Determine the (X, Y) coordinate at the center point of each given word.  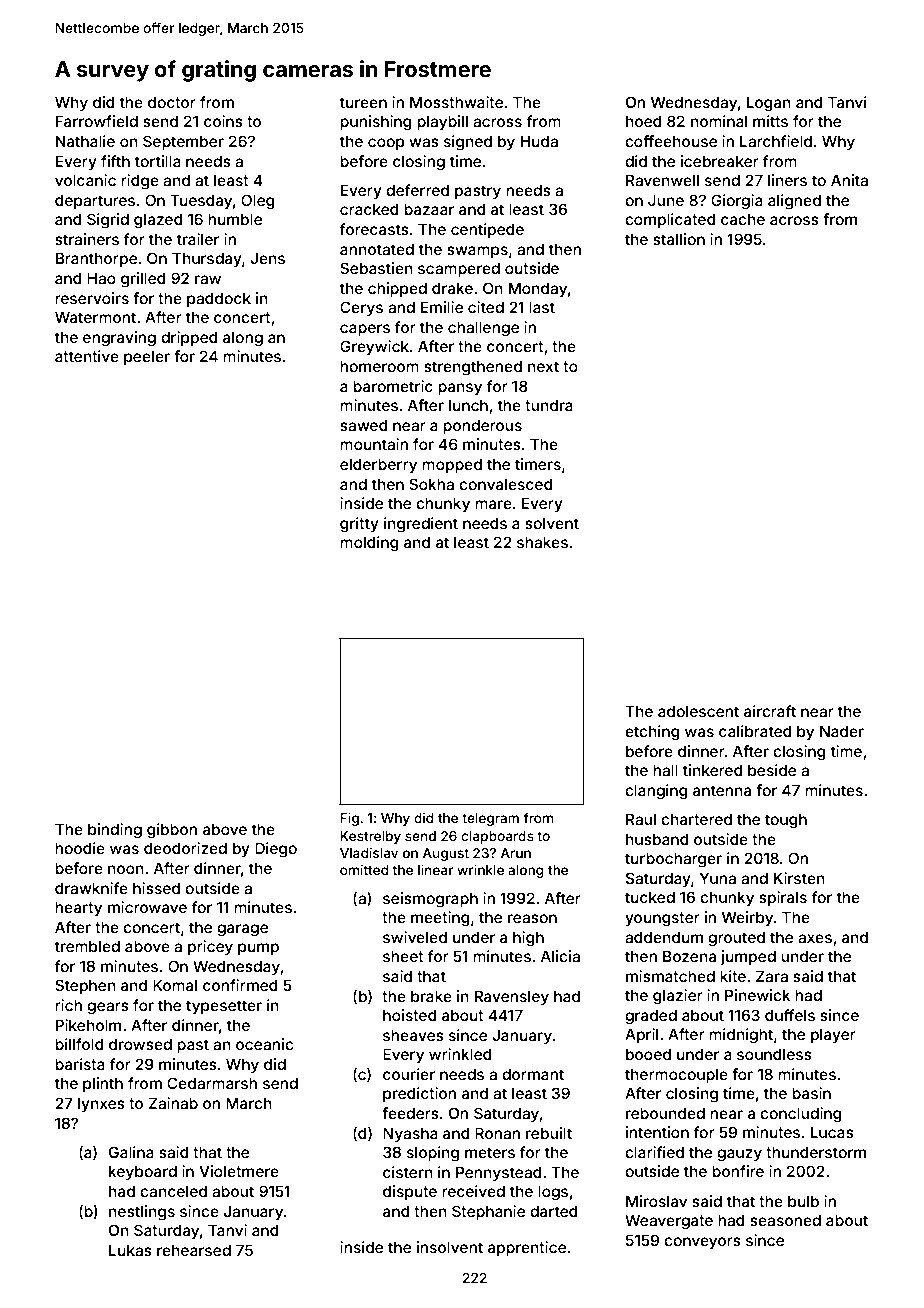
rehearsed (194, 1250)
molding (369, 544)
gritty (359, 525)
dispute (410, 1192)
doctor (172, 102)
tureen (363, 102)
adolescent (698, 711)
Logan (769, 104)
